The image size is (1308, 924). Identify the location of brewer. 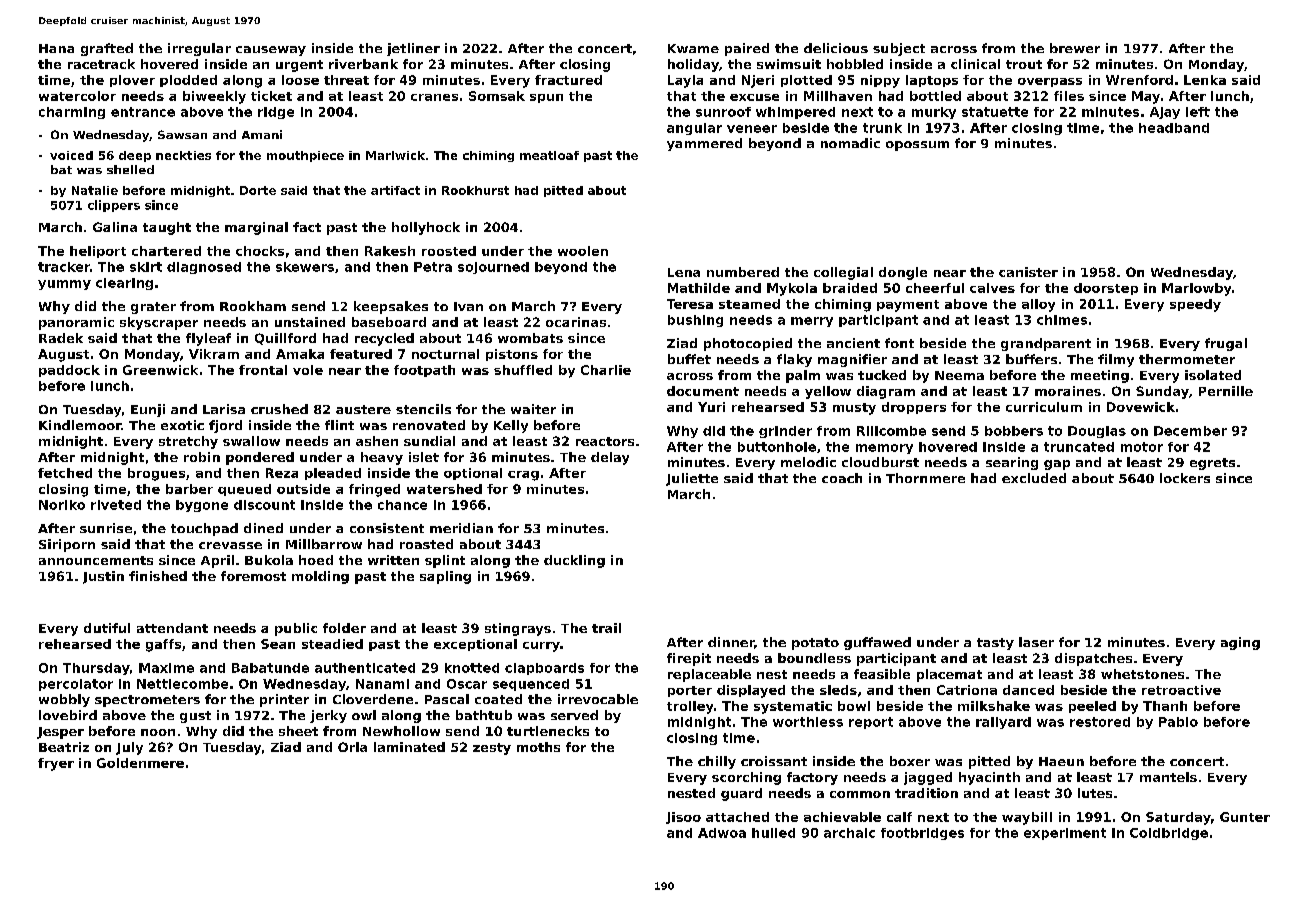
(1075, 48).
